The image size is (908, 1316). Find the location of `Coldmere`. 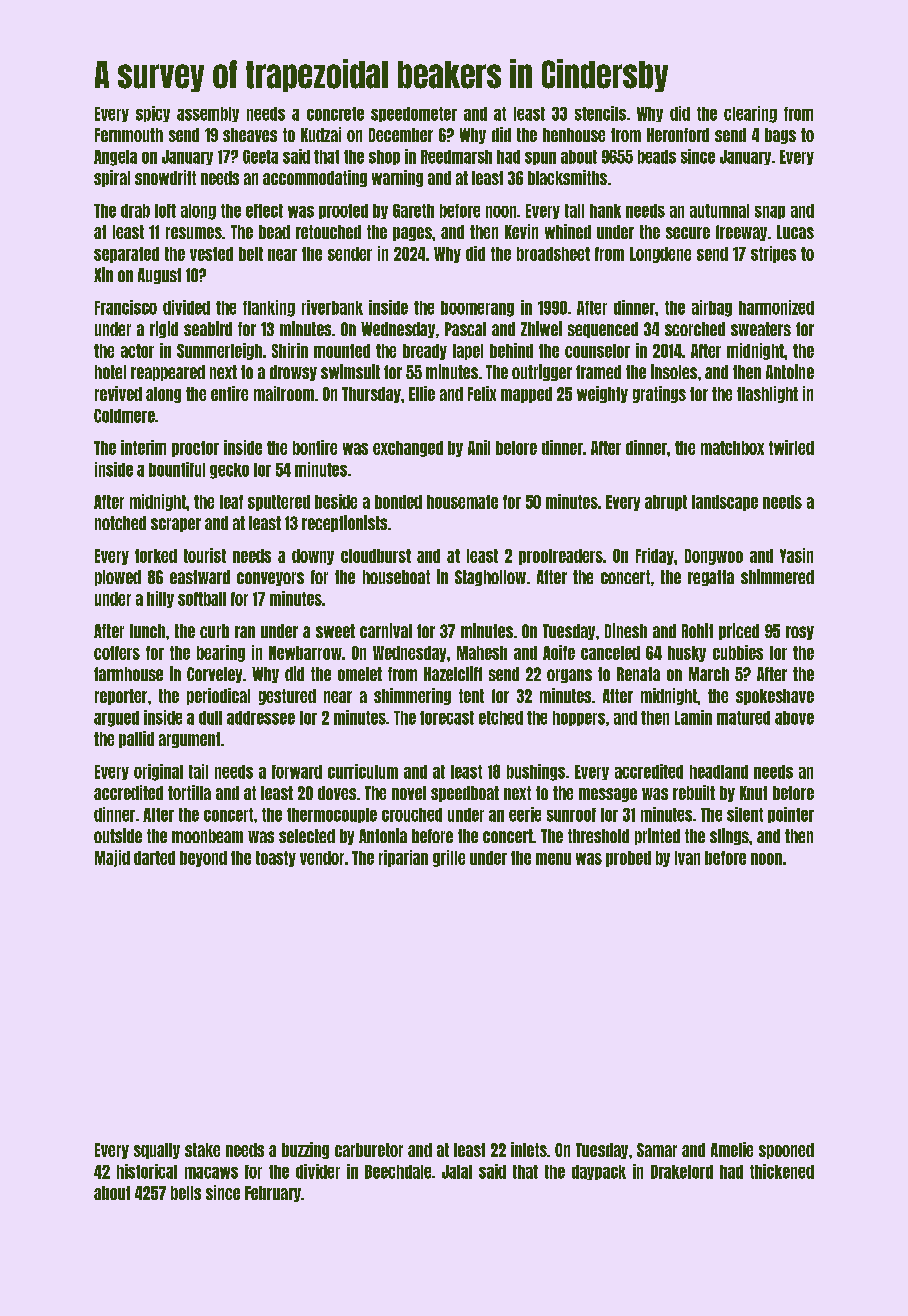

Coldmere is located at coordinates (124, 416).
